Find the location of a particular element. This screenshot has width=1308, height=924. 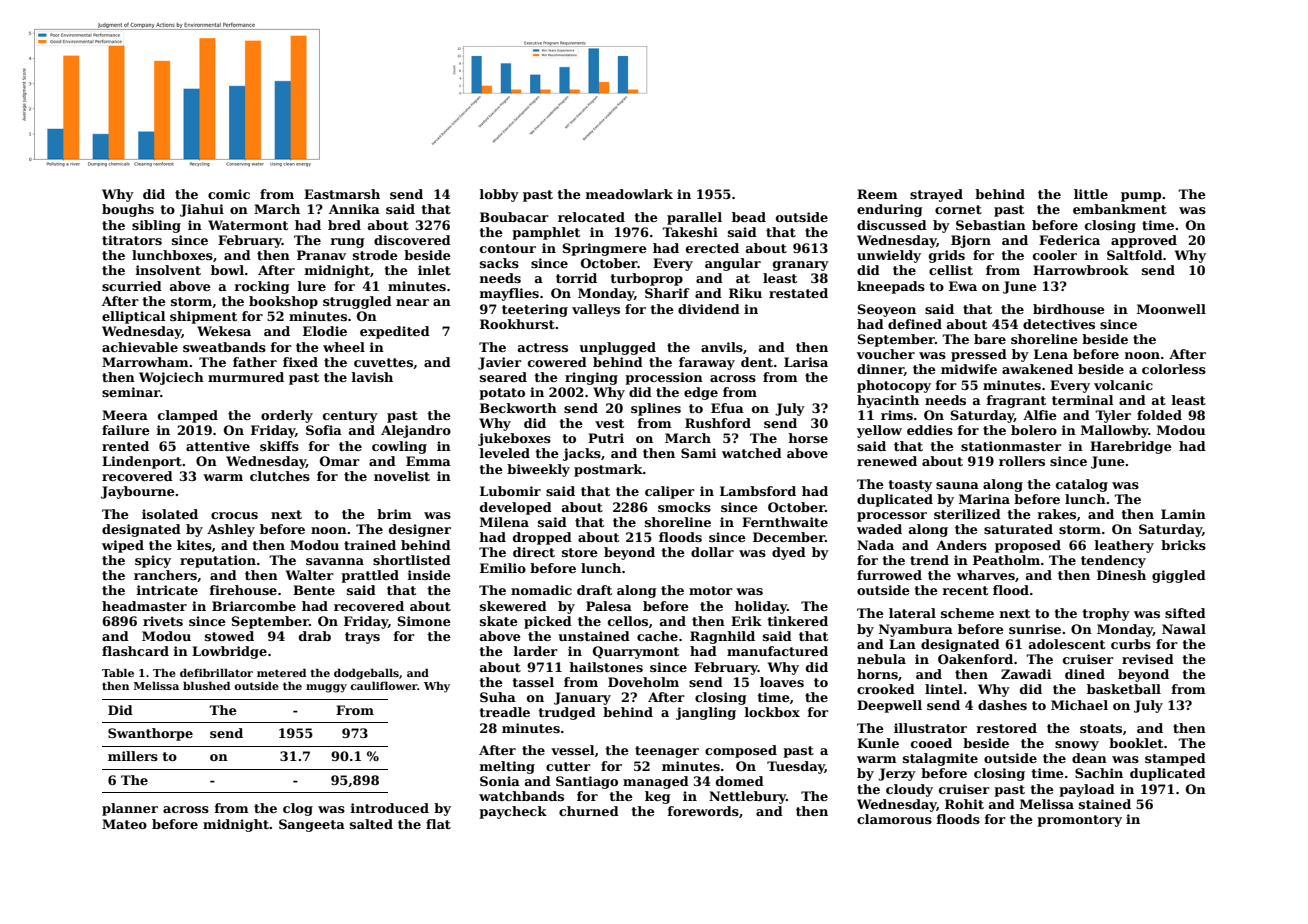

blushed is located at coordinates (206, 685).
